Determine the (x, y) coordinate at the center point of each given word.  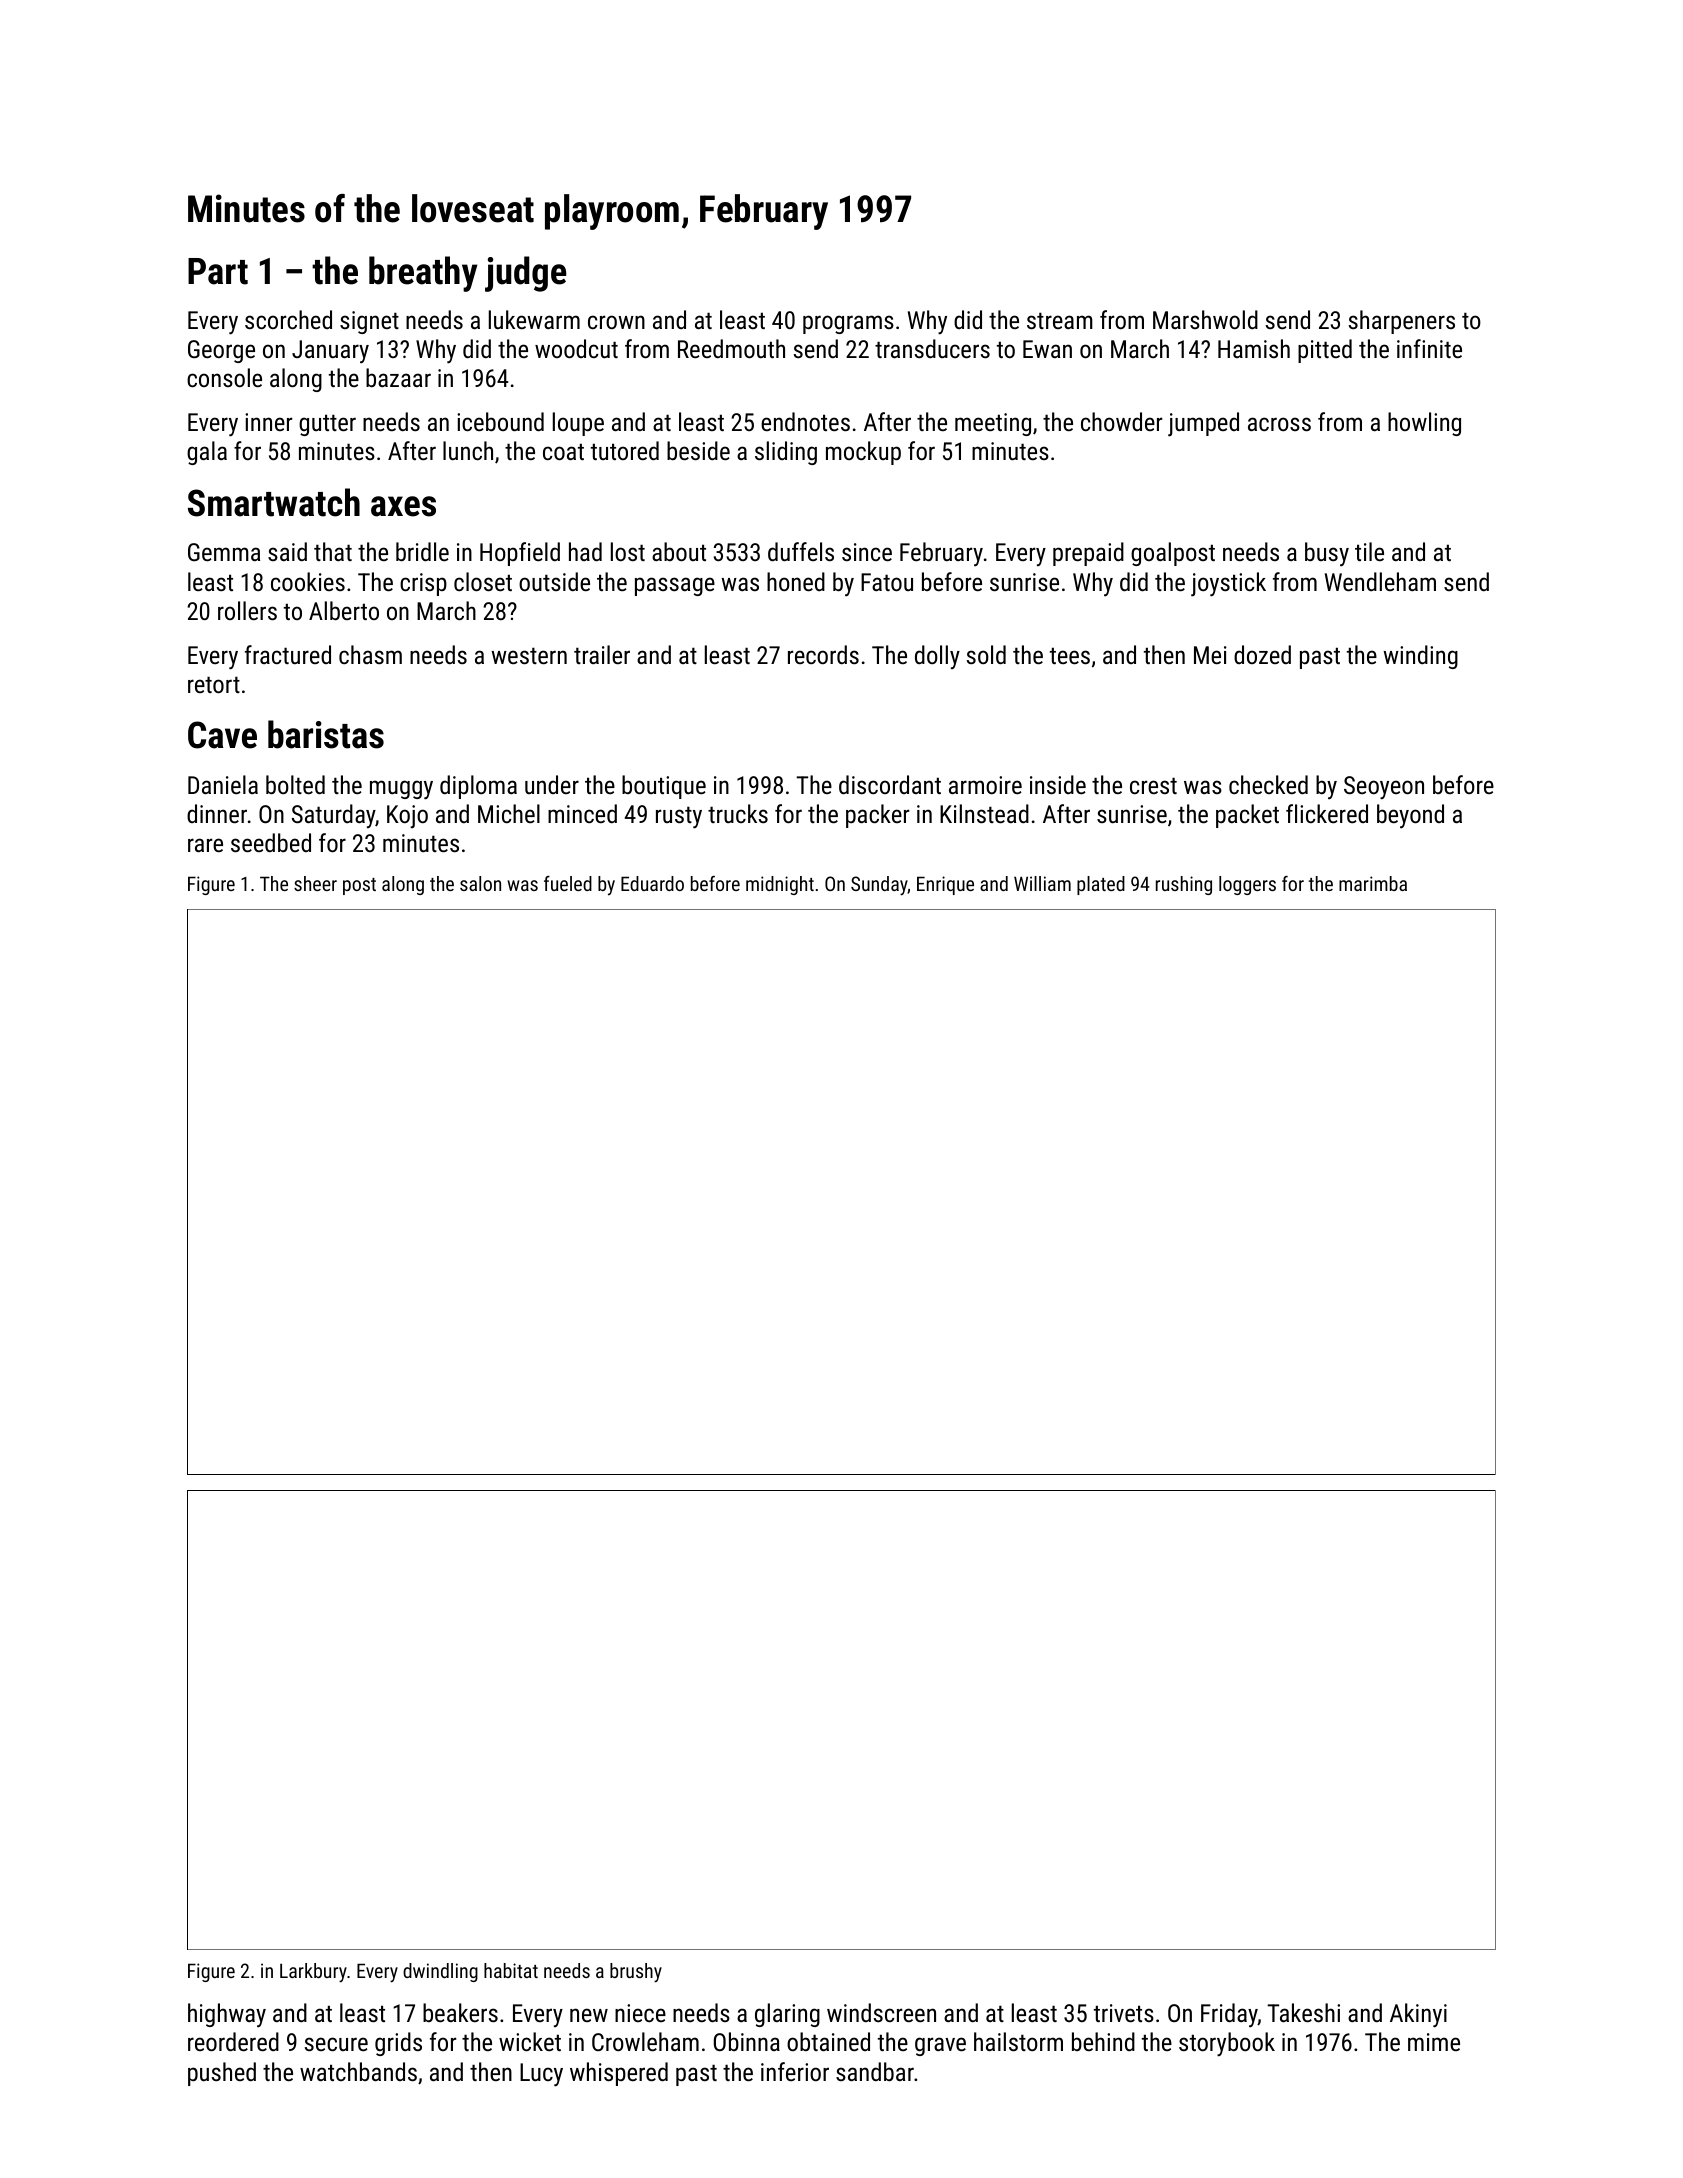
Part (218, 271)
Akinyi (1418, 2015)
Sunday (879, 886)
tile (1369, 551)
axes (403, 506)
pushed (222, 2074)
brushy (636, 1973)
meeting (993, 424)
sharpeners (1402, 322)
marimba (1373, 883)
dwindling (440, 1972)
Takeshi (1303, 2012)
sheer (315, 883)
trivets (1124, 2013)
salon (480, 883)
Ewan (1047, 349)
